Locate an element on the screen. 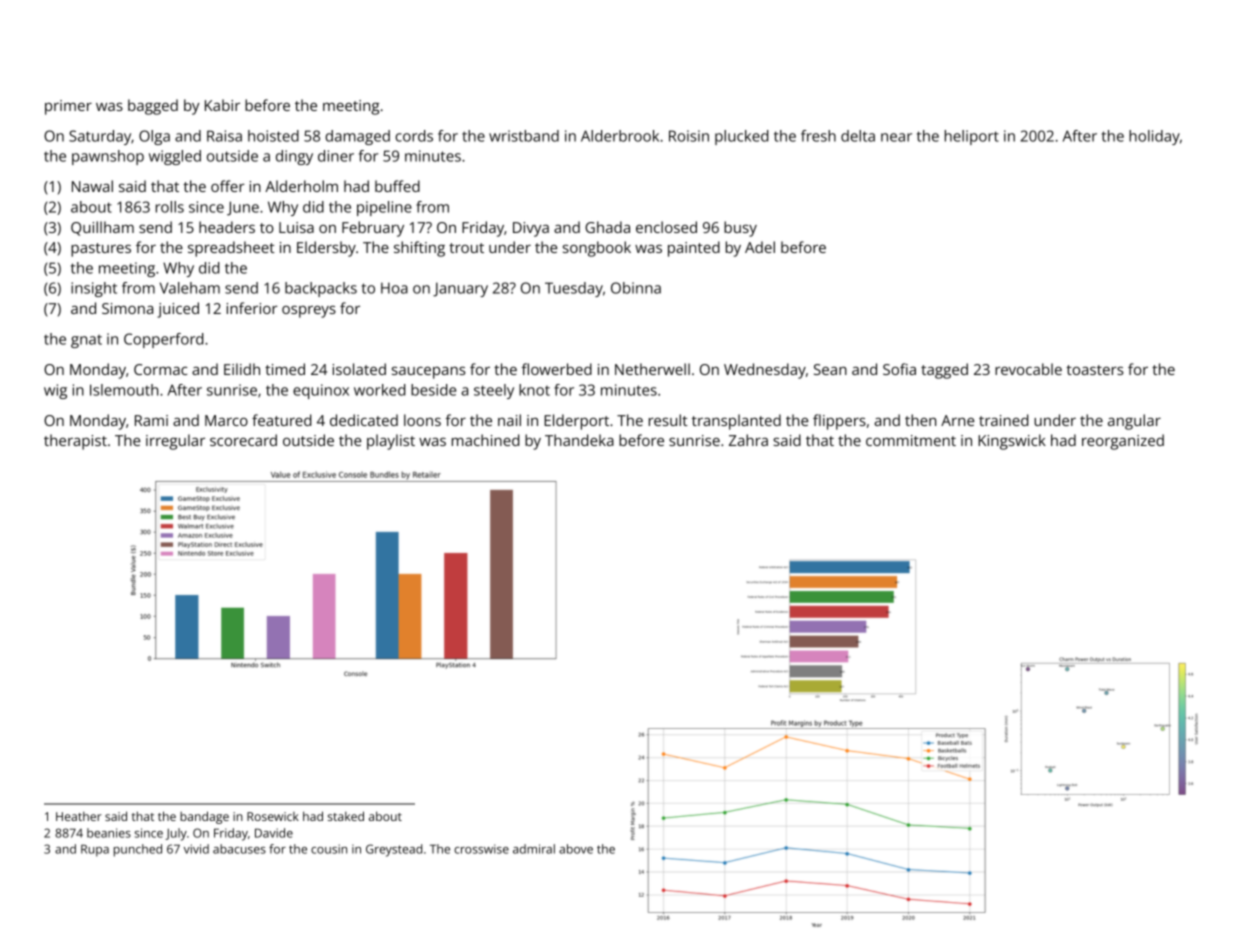 This screenshot has width=1233, height=952. Rosewick is located at coordinates (273, 816).
